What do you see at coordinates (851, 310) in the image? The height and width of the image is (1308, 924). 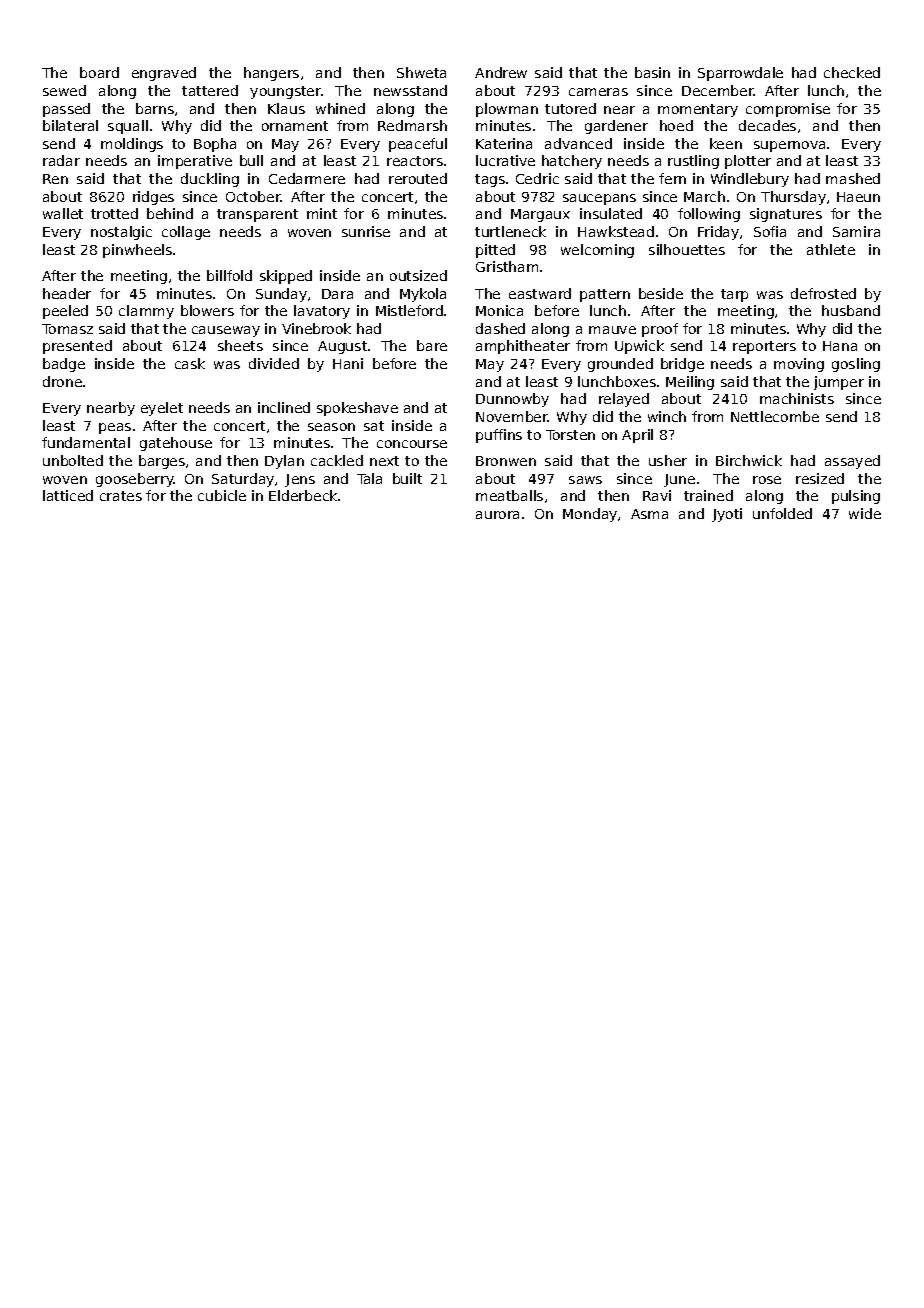 I see `husband` at bounding box center [851, 310].
